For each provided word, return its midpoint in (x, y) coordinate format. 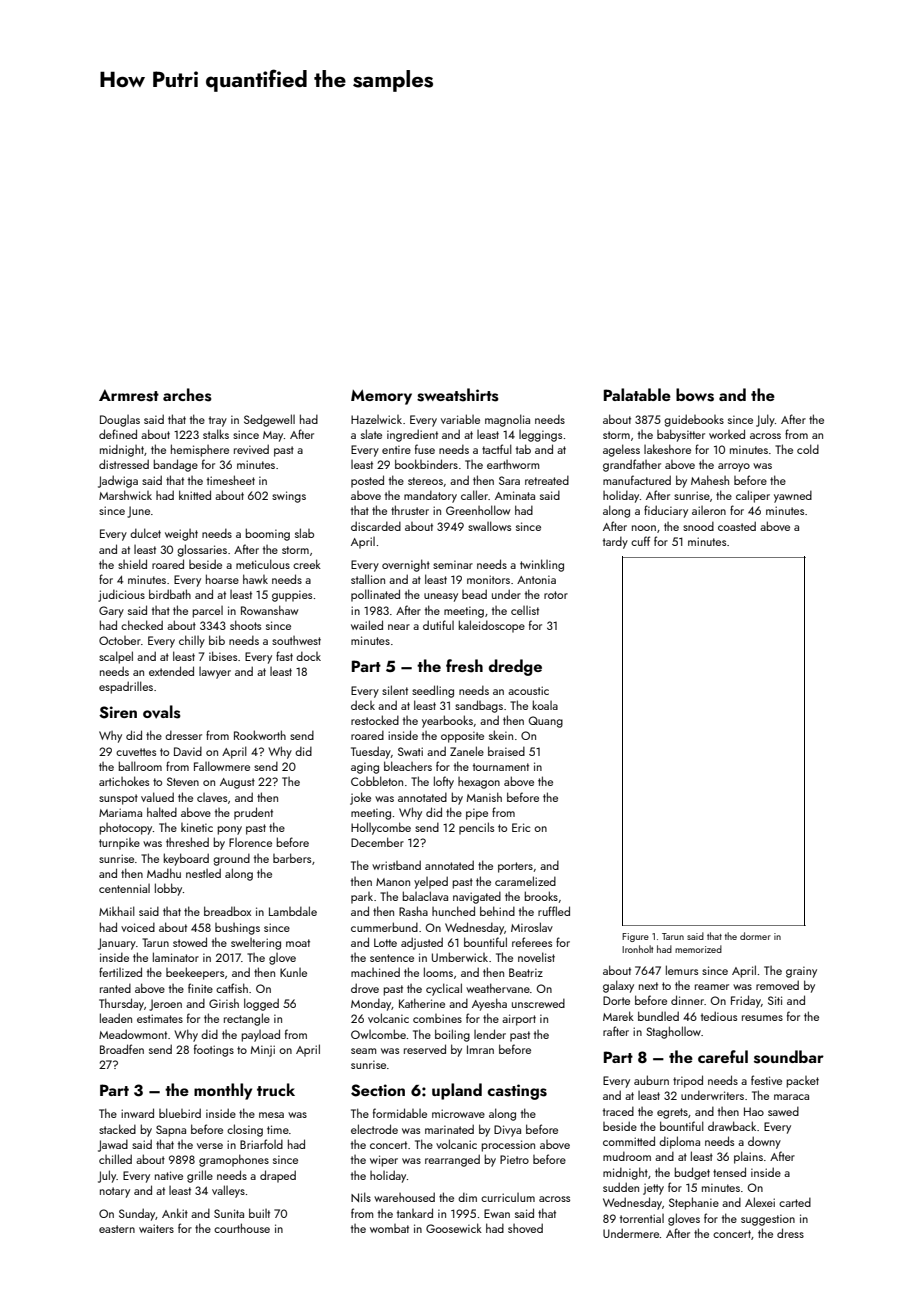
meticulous (263, 564)
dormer (755, 936)
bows (695, 395)
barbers (292, 858)
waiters (156, 1228)
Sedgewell (269, 420)
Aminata (515, 495)
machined (375, 972)
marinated (449, 1129)
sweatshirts (458, 395)
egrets (672, 1113)
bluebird (180, 1113)
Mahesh (710, 480)
